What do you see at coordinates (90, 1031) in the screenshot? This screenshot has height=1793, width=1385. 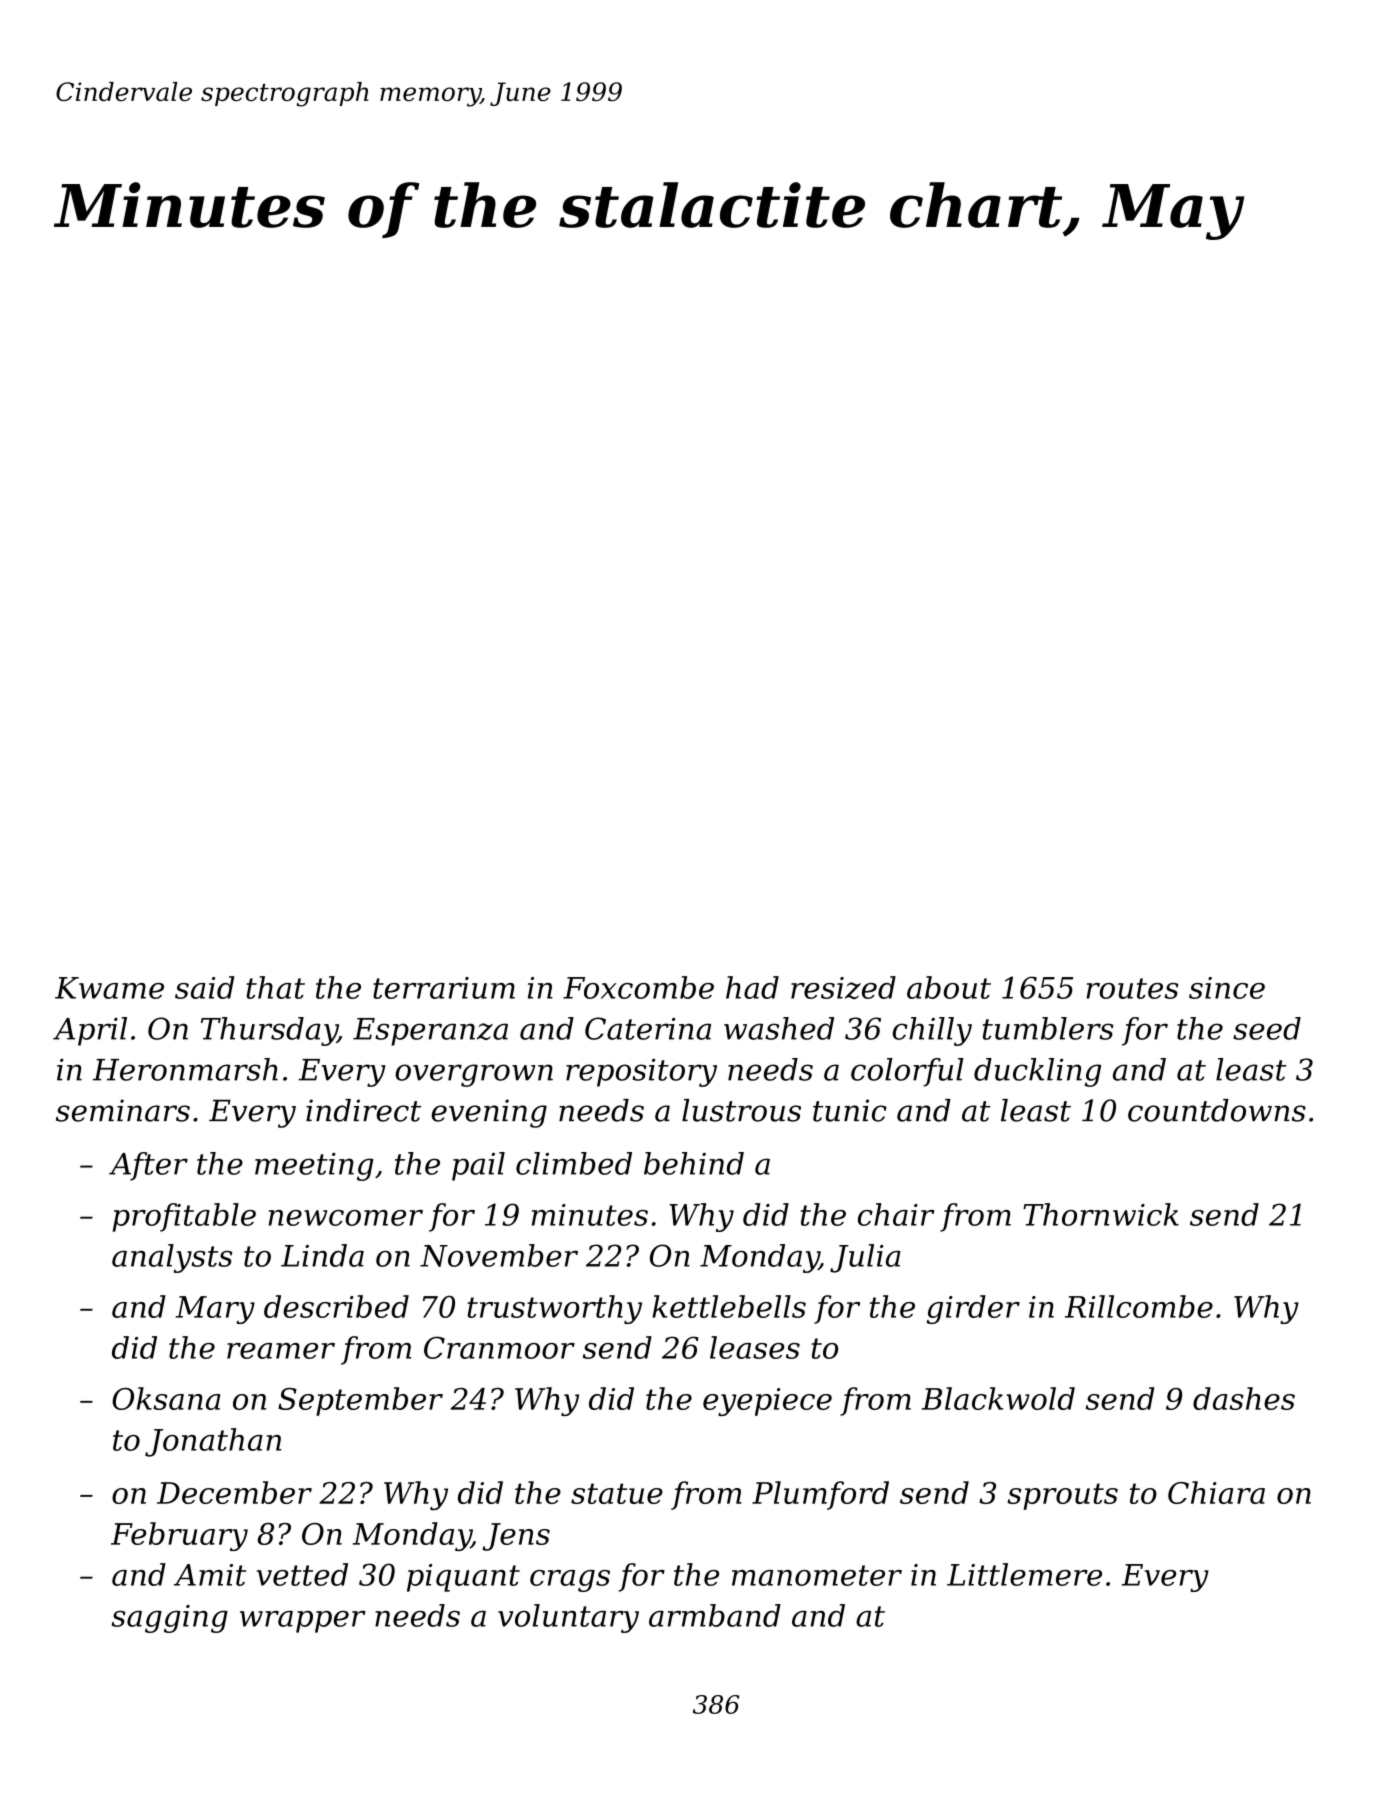 I see `April` at bounding box center [90, 1031].
